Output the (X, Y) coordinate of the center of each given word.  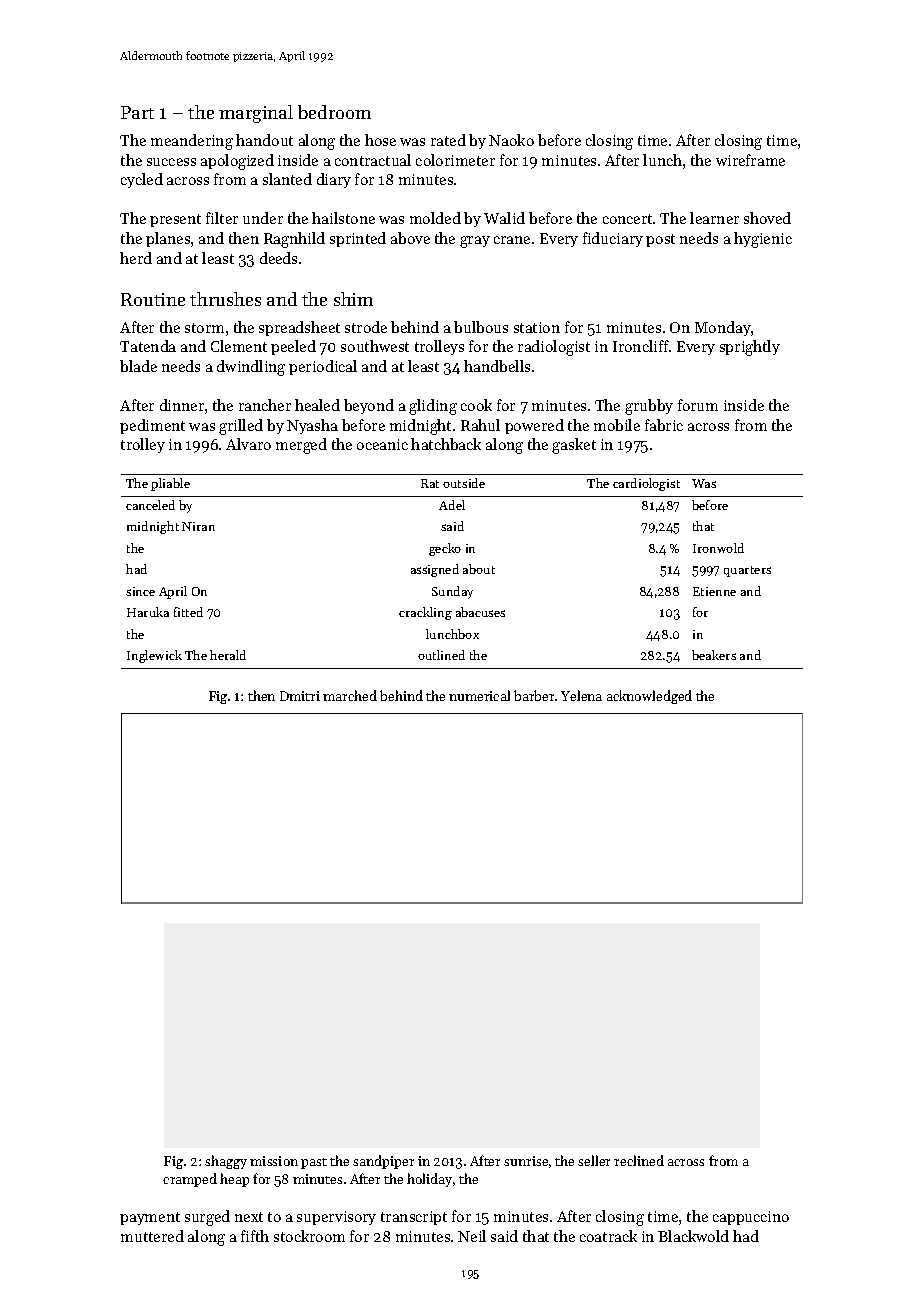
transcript (414, 1218)
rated (448, 140)
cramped (190, 1180)
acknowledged (649, 697)
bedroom (334, 112)
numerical (479, 695)
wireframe (750, 160)
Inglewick (154, 656)
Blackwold (693, 1236)
